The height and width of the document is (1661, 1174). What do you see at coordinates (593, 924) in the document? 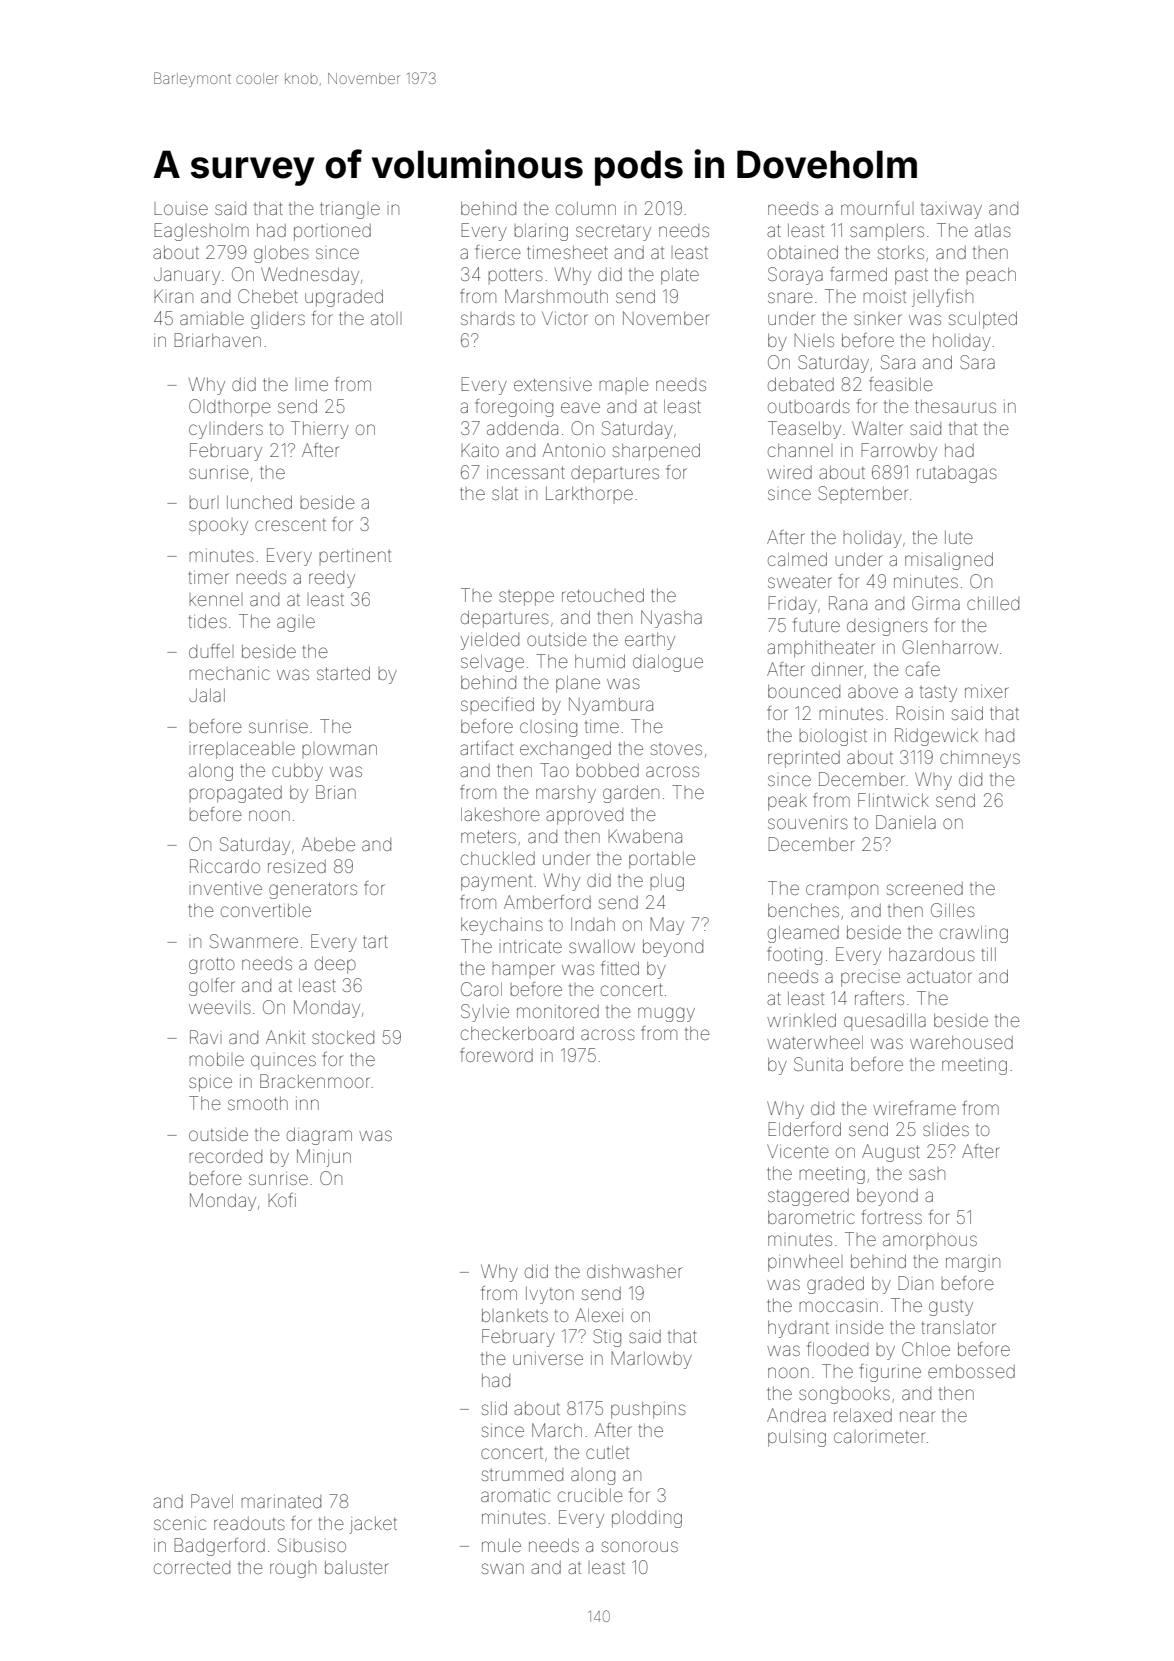
I see `Indah` at bounding box center [593, 924].
